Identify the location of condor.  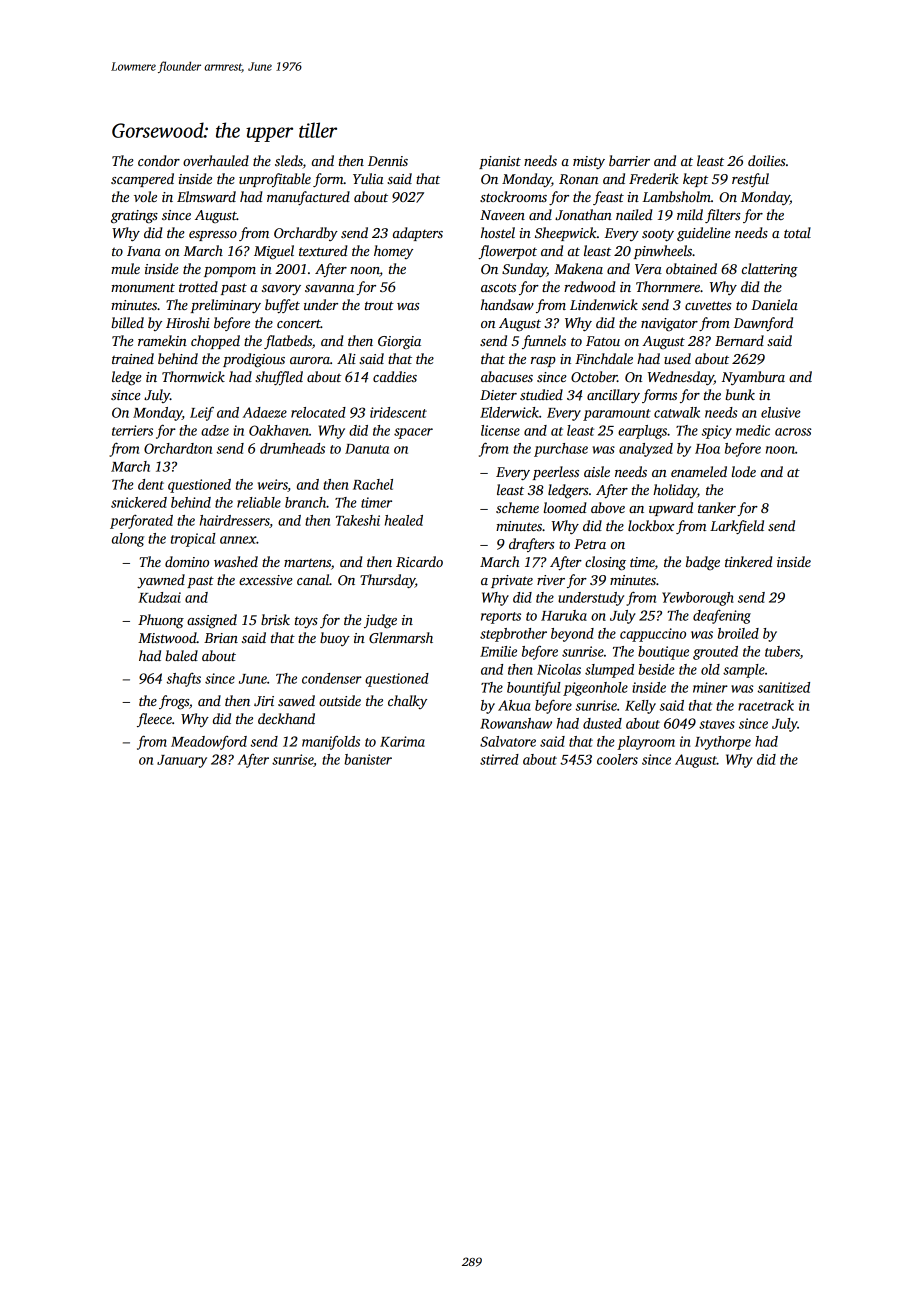
(159, 160).
